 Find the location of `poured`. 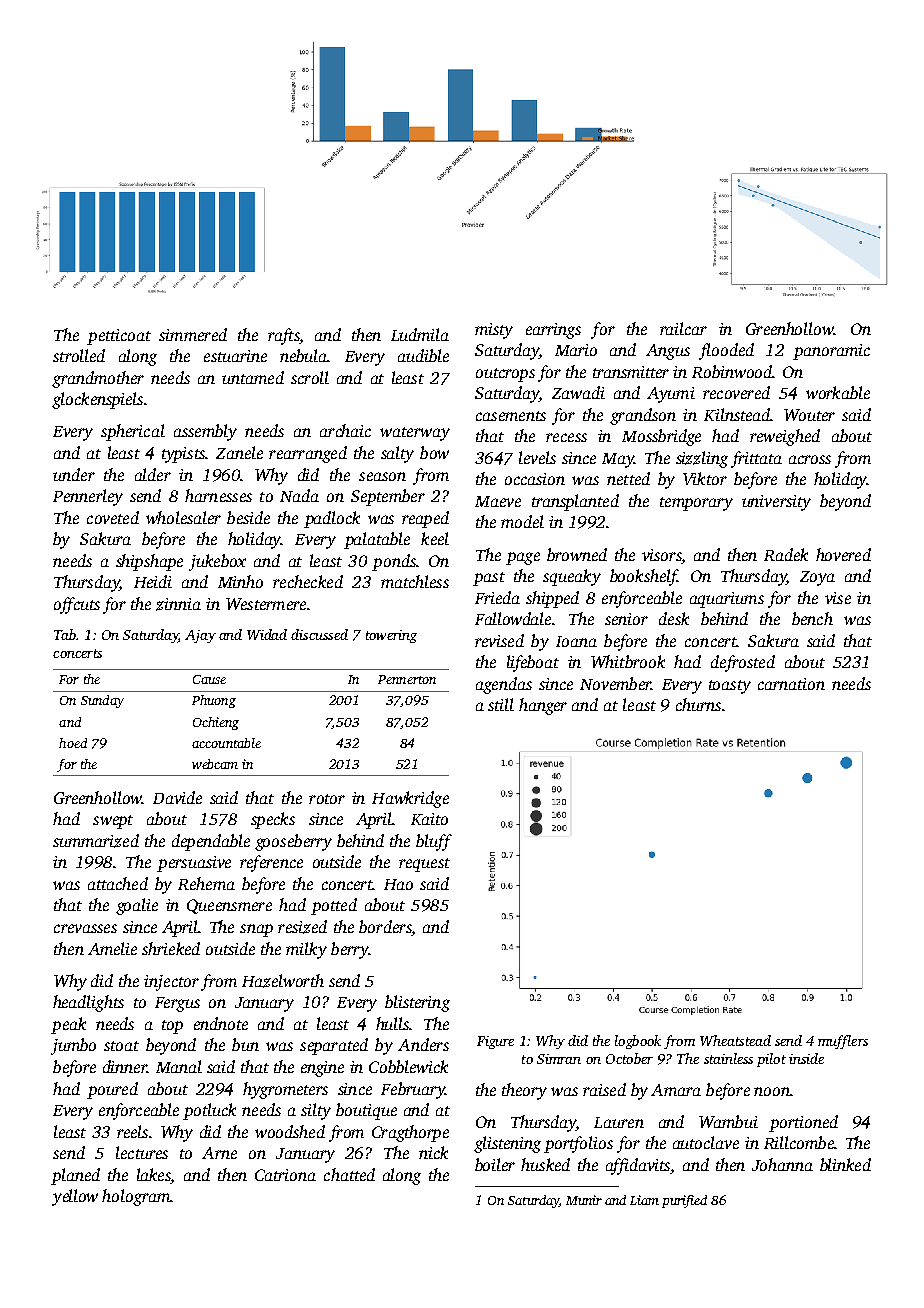

poured is located at coordinates (112, 1090).
